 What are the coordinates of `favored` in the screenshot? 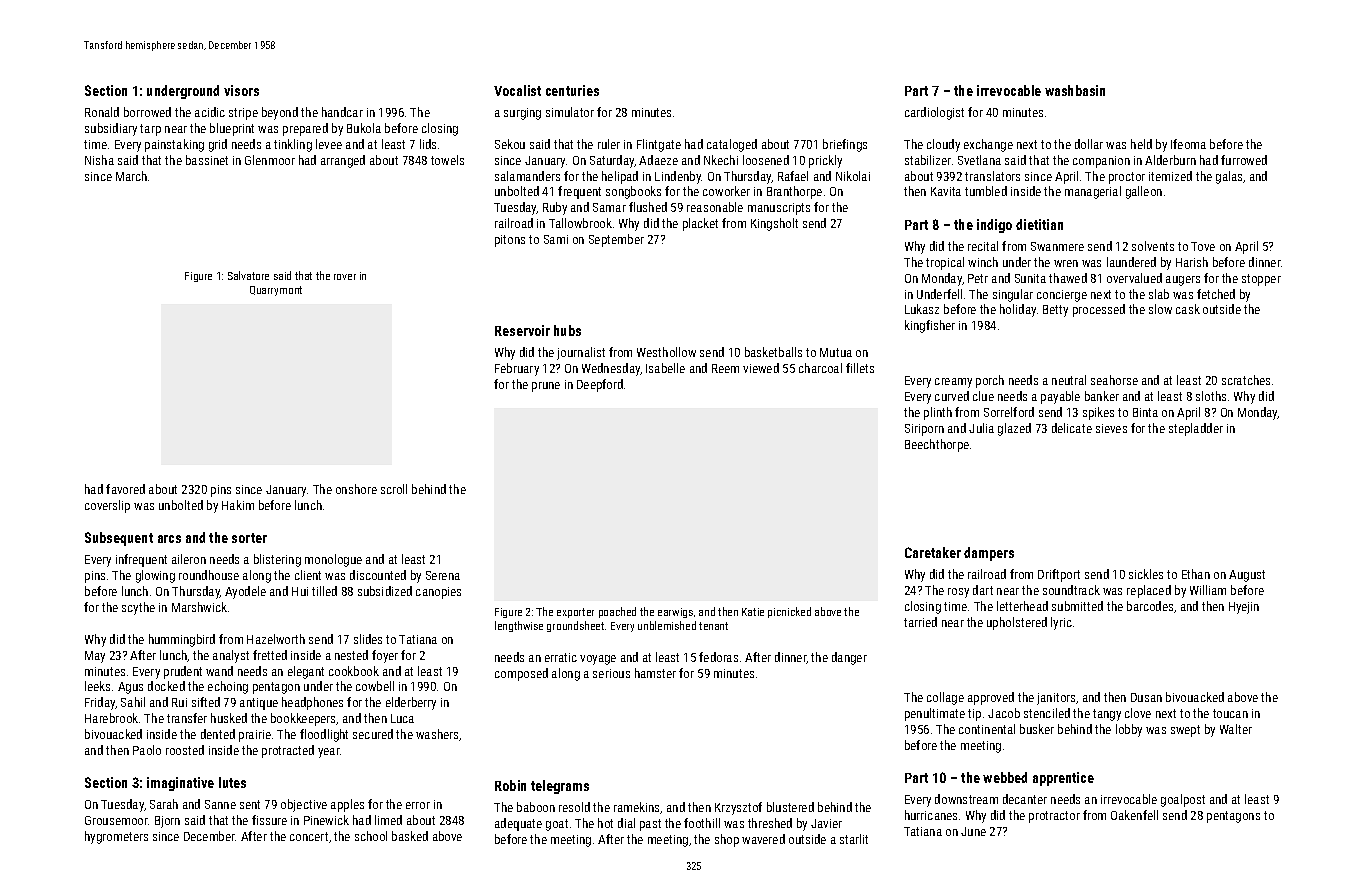 It's located at (125, 489).
